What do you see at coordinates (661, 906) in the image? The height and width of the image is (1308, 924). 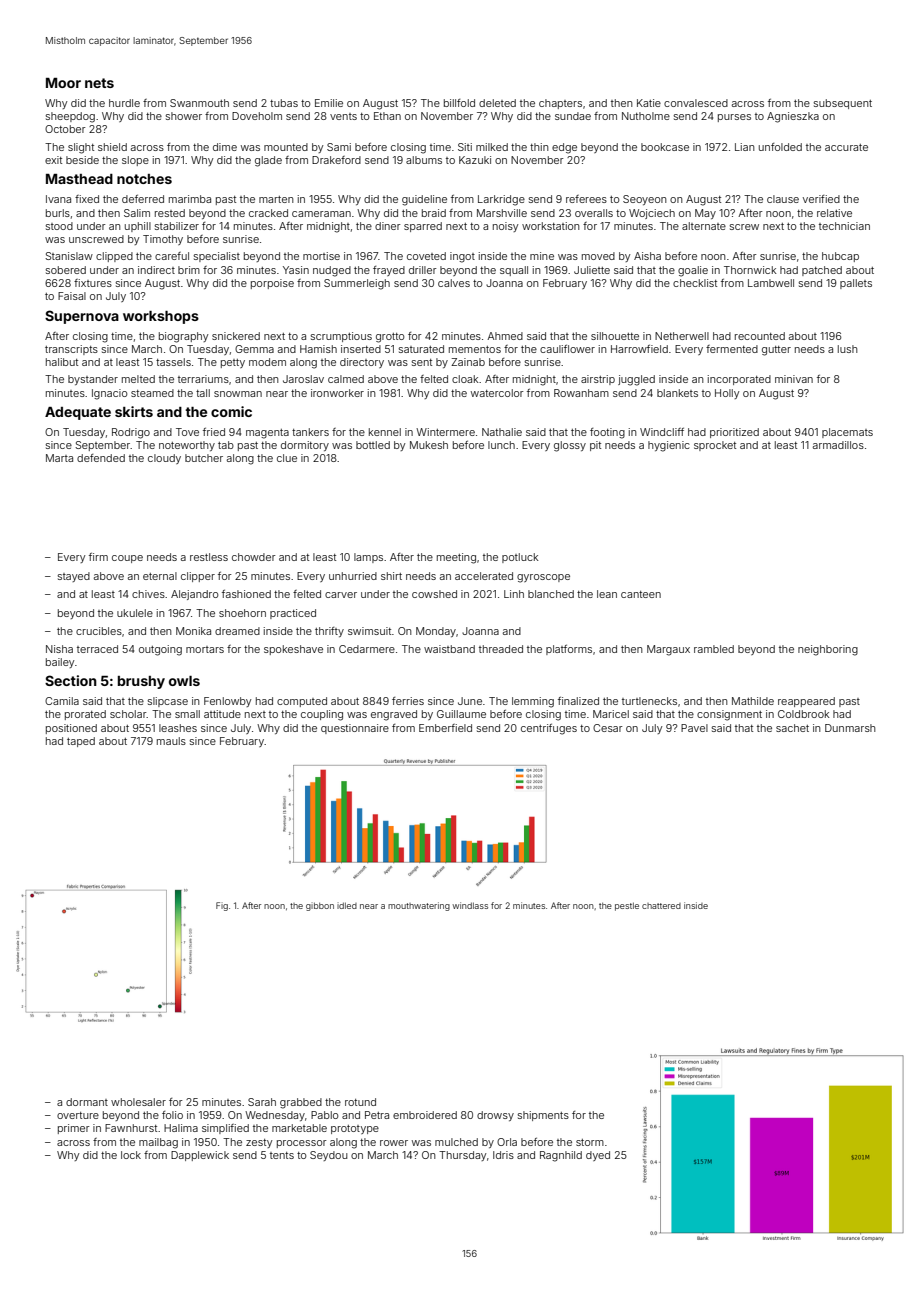 I see `chattered` at bounding box center [661, 906].
